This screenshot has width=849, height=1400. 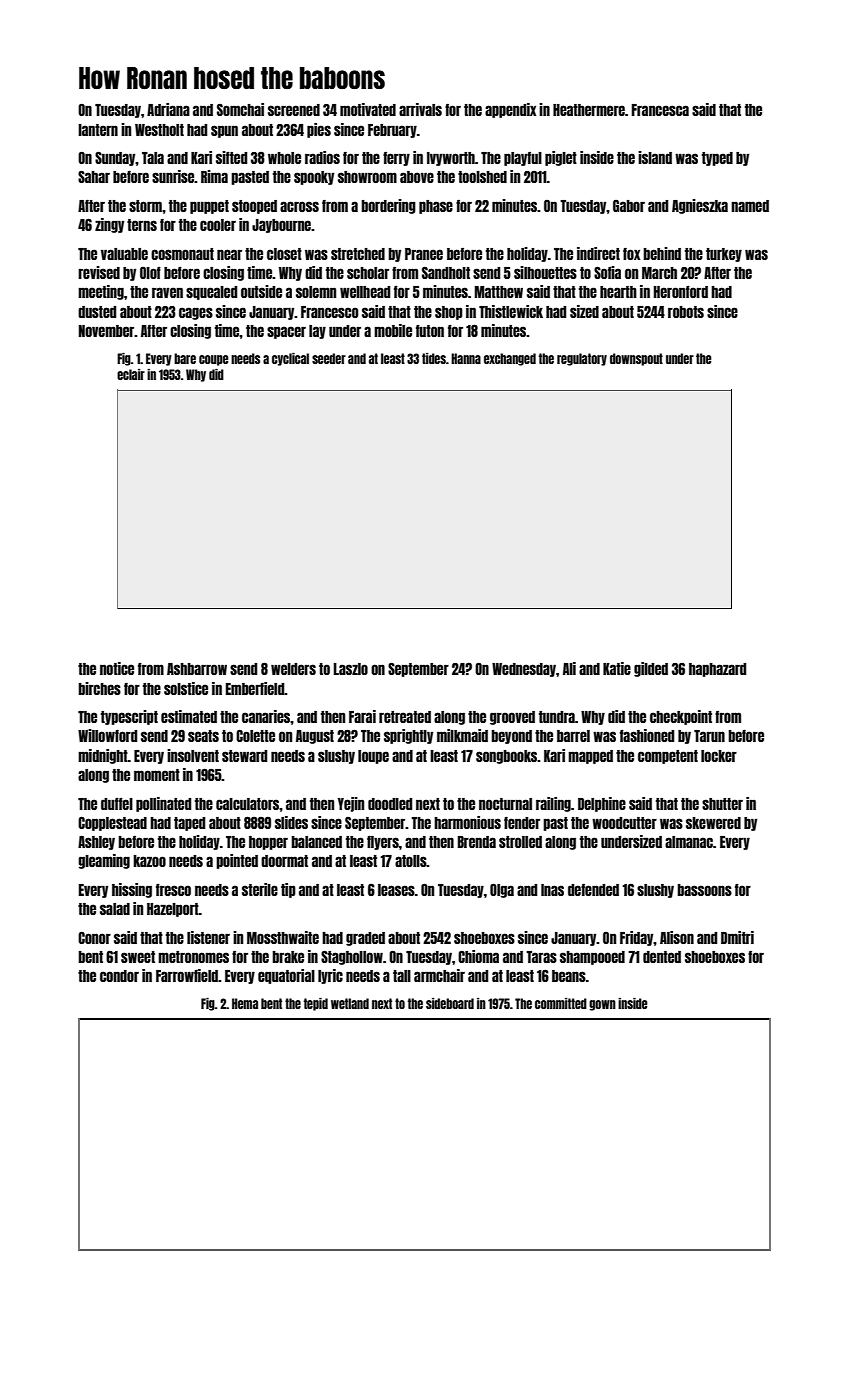 What do you see at coordinates (637, 938) in the screenshot?
I see `Friday` at bounding box center [637, 938].
